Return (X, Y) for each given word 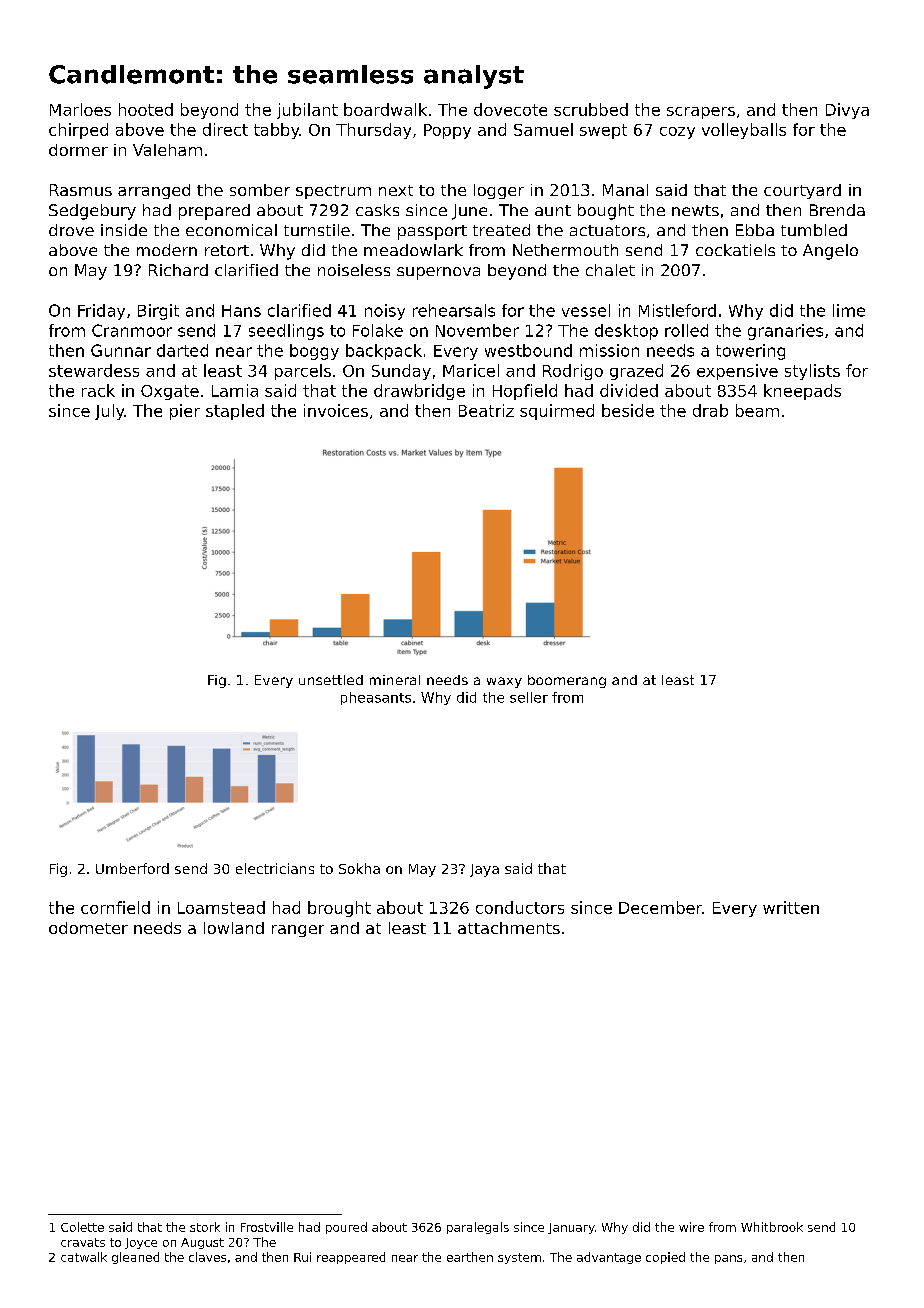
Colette (82, 1227)
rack (98, 390)
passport (432, 232)
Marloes (80, 109)
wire (691, 1227)
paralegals (478, 1228)
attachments (509, 928)
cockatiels (735, 250)
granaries (785, 332)
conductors (520, 907)
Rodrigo (573, 372)
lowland (234, 928)
